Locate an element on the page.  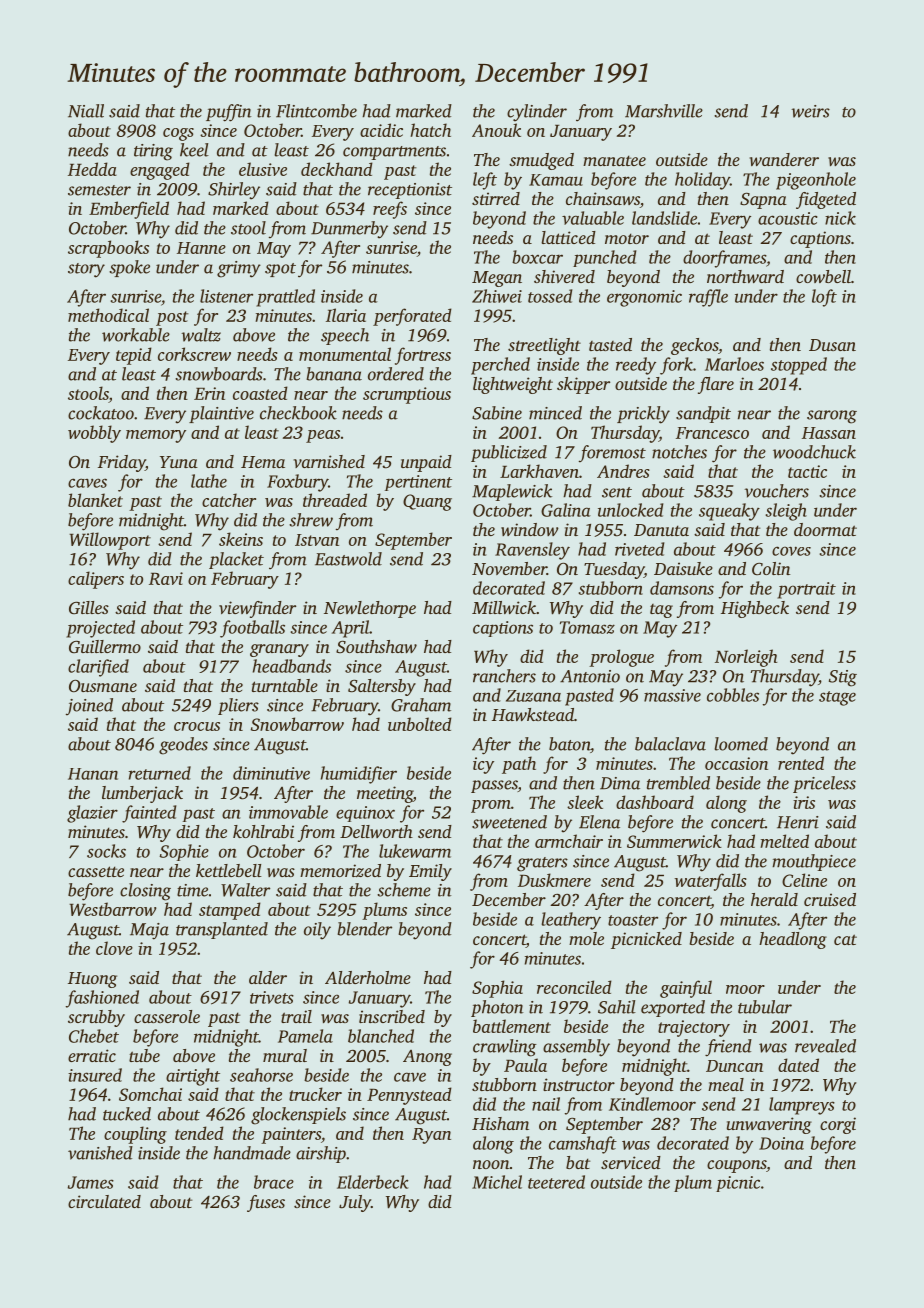
baton is located at coordinates (569, 744).
